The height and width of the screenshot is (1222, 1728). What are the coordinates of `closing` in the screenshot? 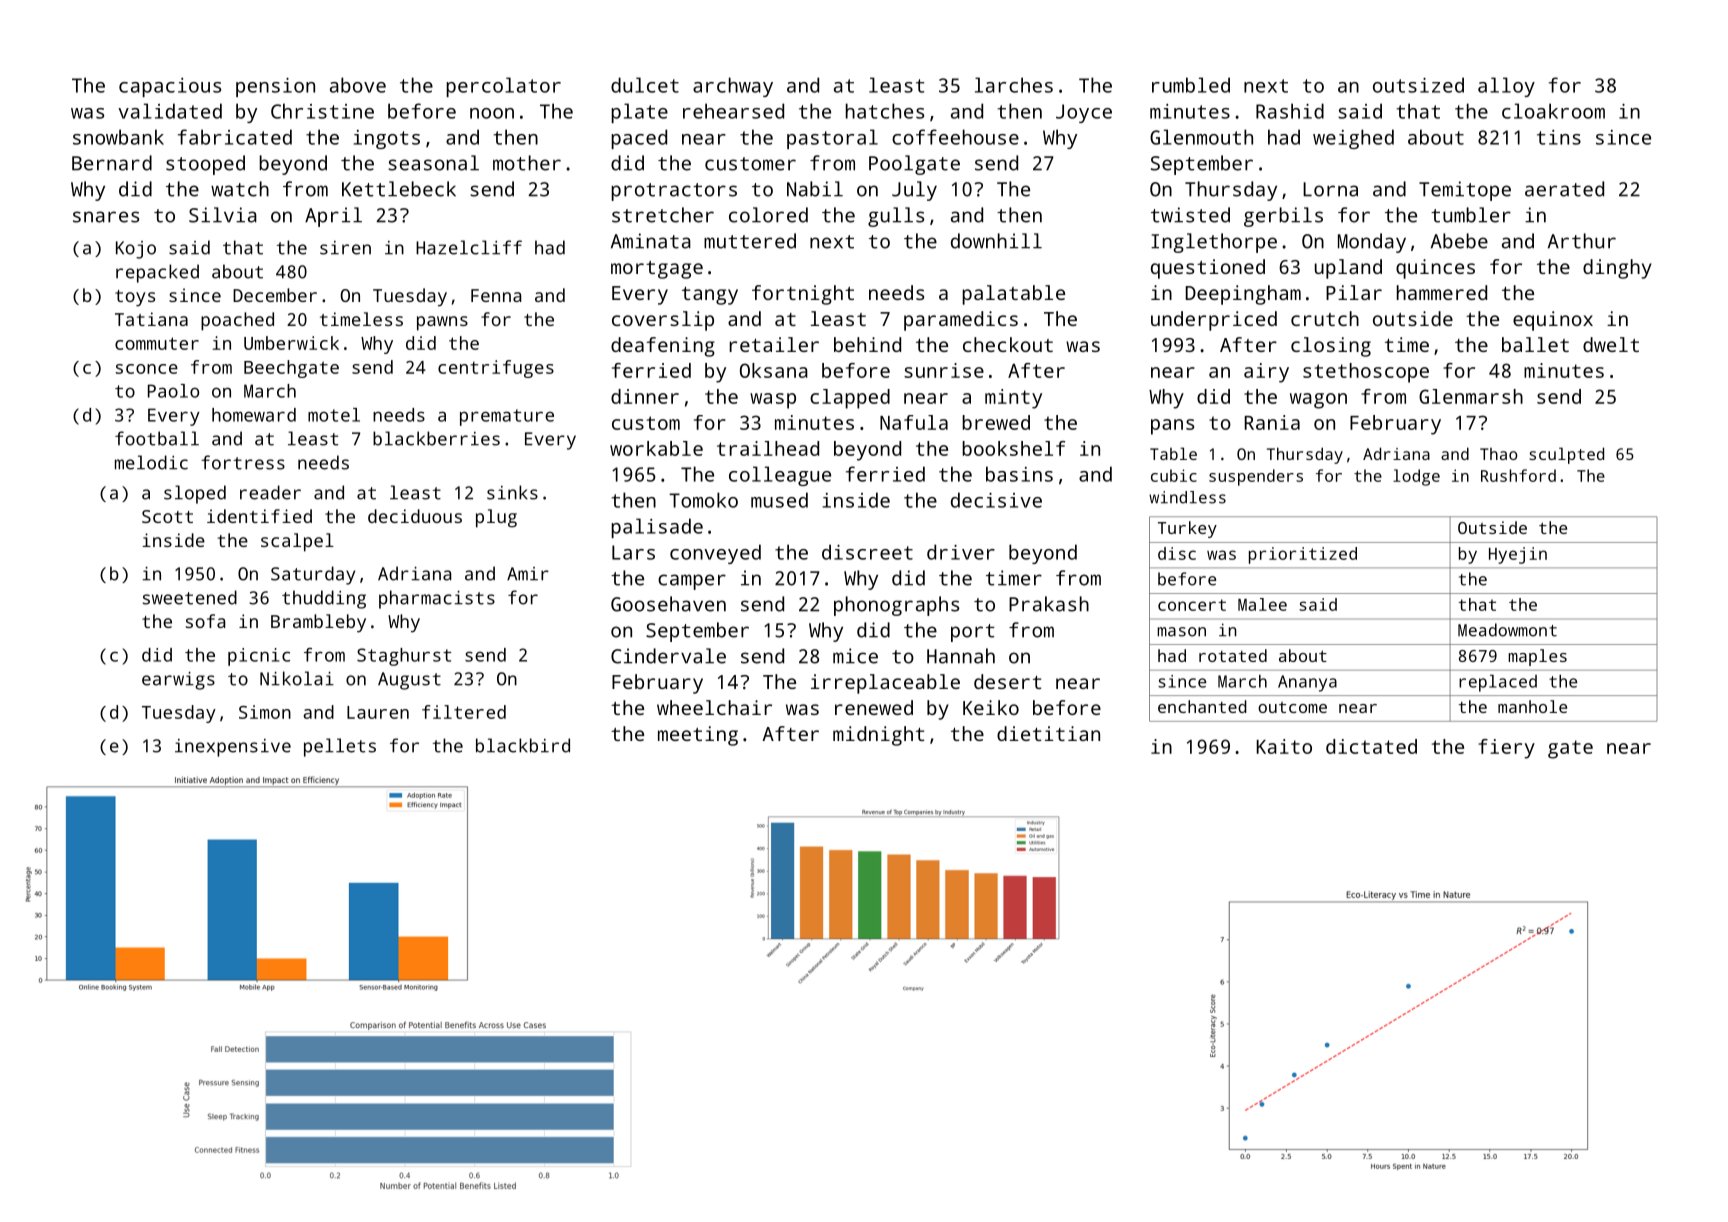 It's located at (1331, 347).
